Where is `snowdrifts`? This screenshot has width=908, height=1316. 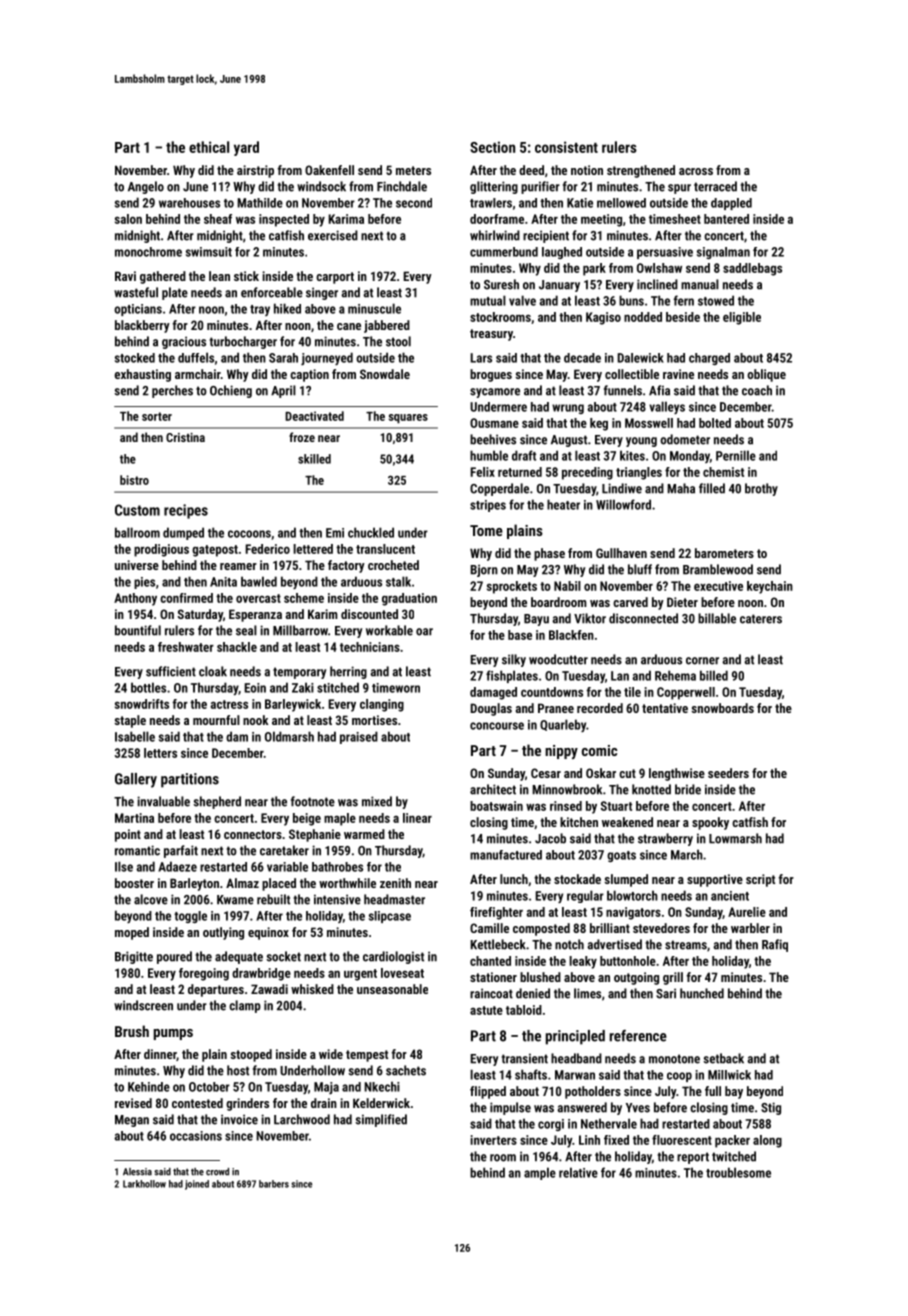 snowdrifts is located at coordinates (142, 704).
